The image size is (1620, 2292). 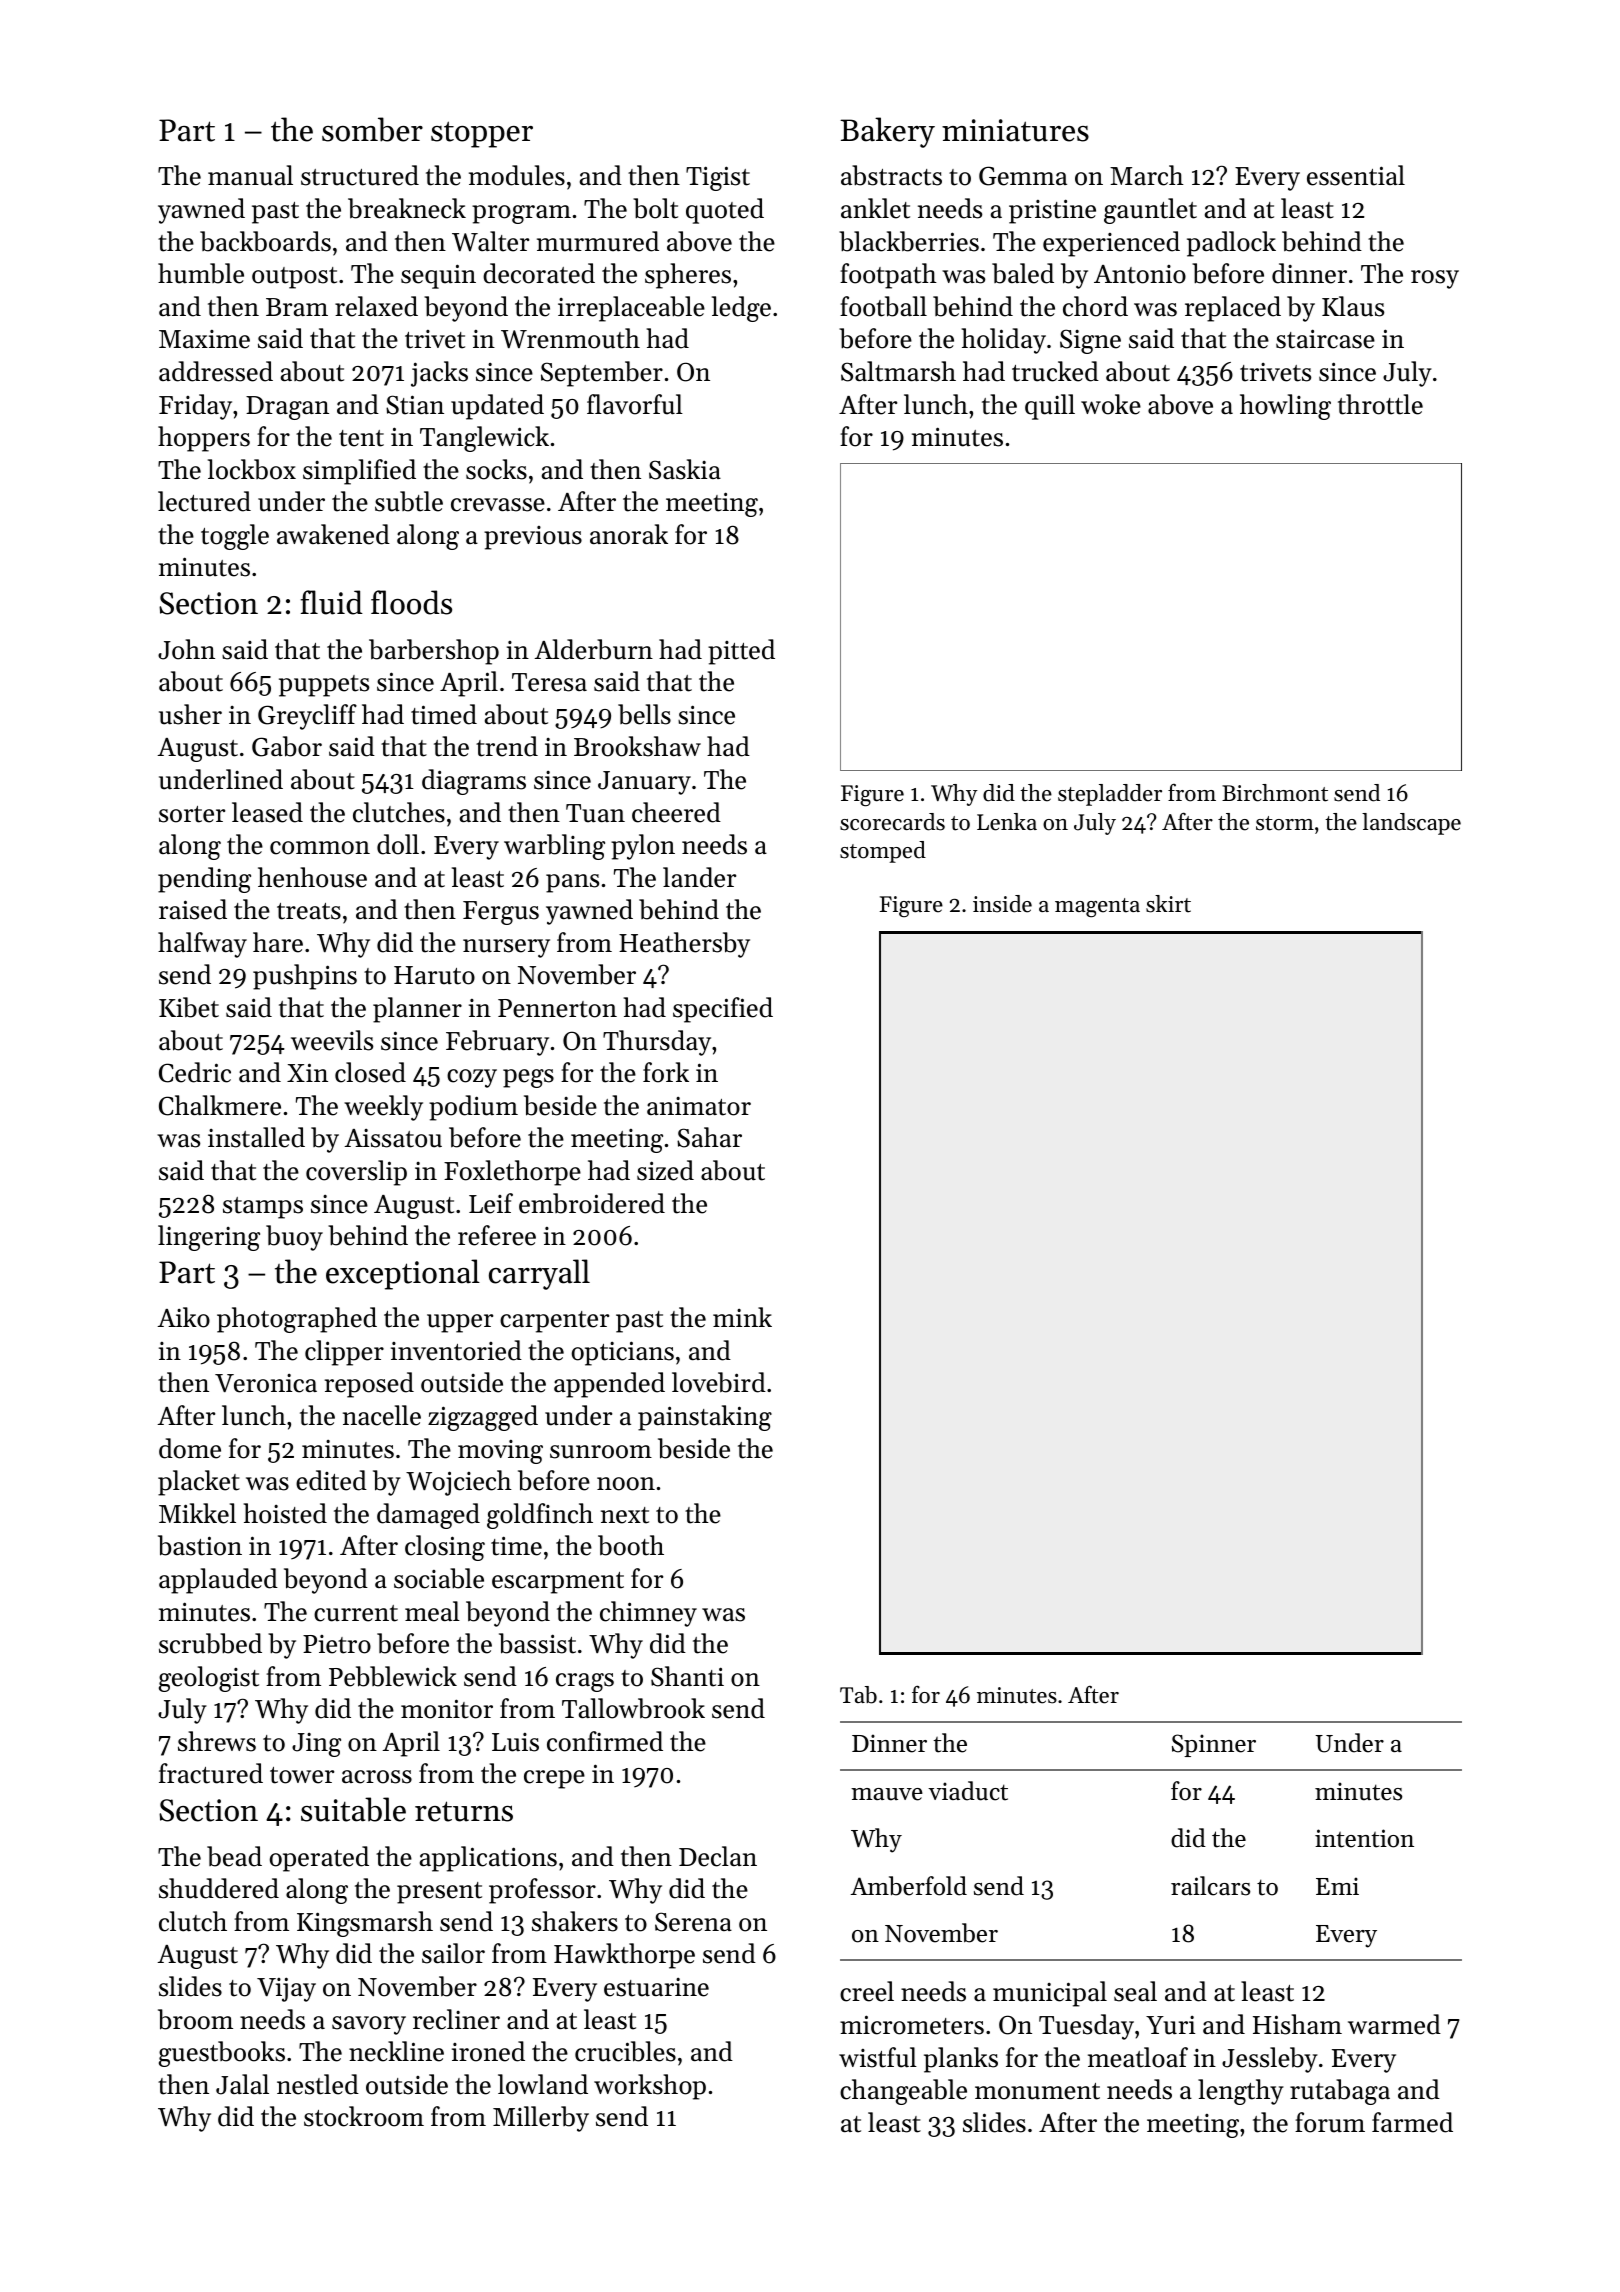 What do you see at coordinates (742, 1317) in the screenshot?
I see `mink` at bounding box center [742, 1317].
